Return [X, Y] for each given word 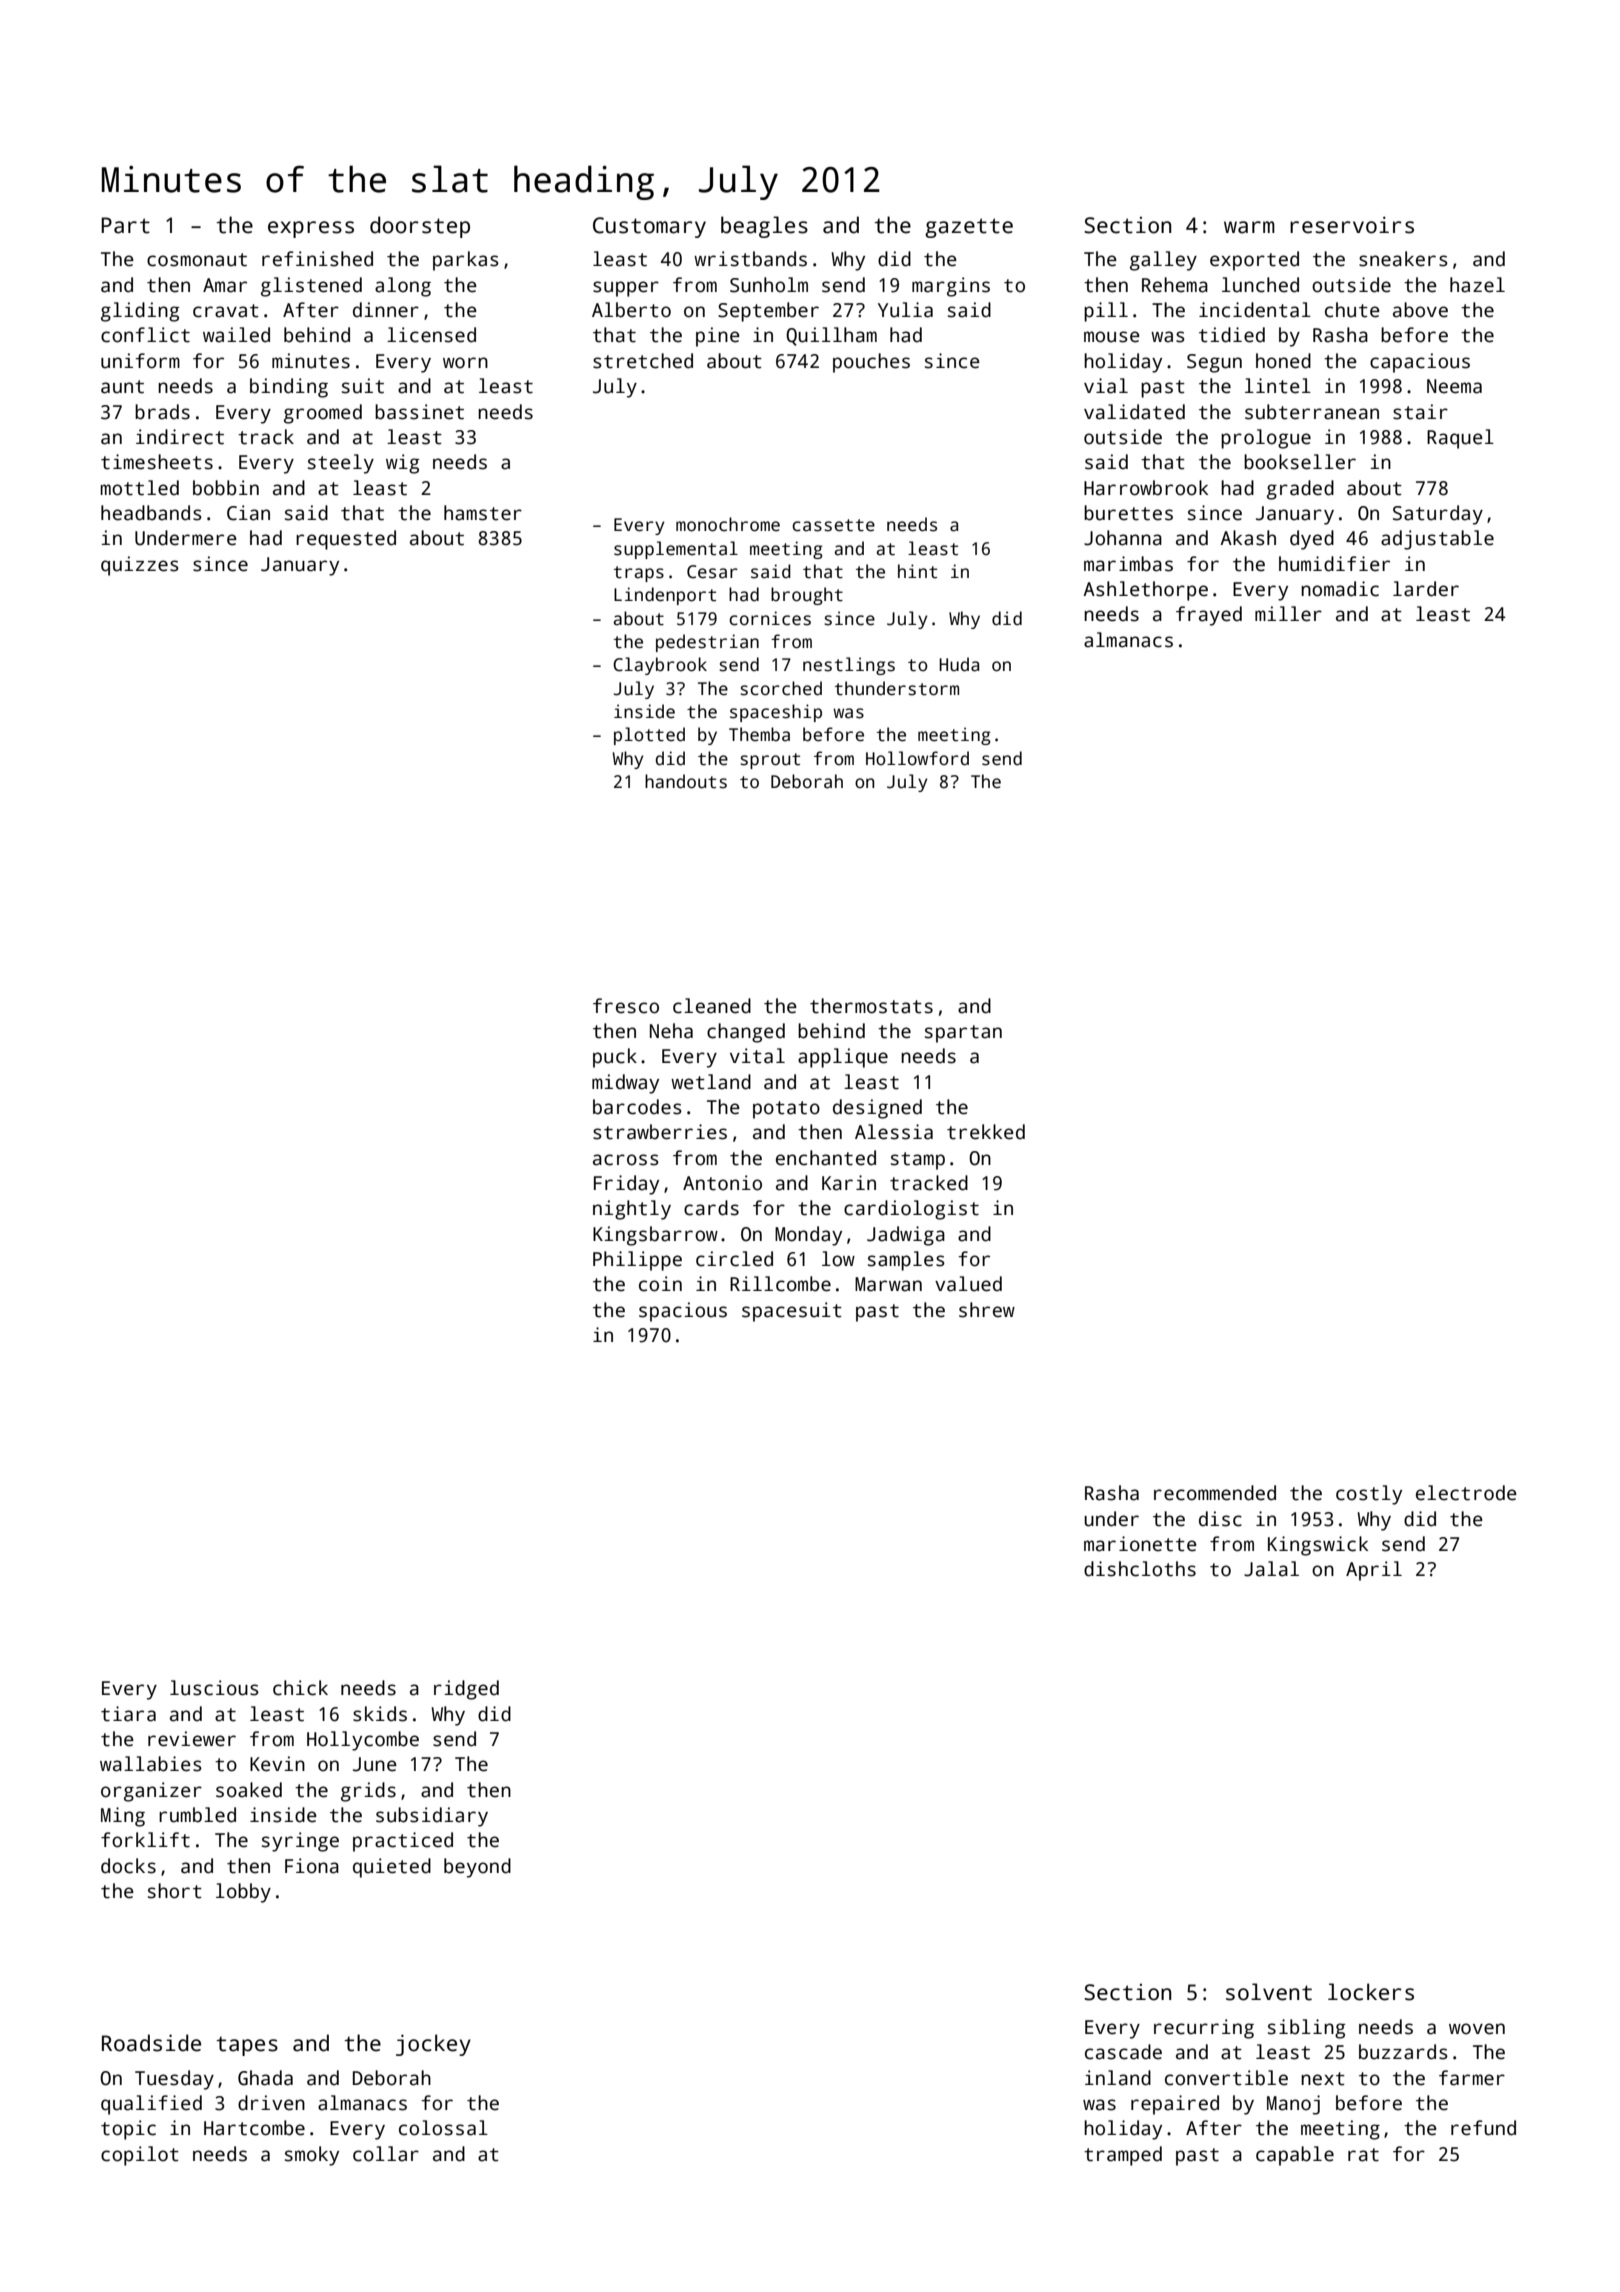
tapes [247, 2046]
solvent [1269, 1992]
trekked [986, 1132]
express [311, 229]
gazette [969, 228]
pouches [871, 363]
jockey [433, 2045]
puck [615, 1058]
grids [368, 1792]
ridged [466, 1690]
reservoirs [1352, 225]
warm [1249, 227]
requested [346, 540]
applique [843, 1058]
